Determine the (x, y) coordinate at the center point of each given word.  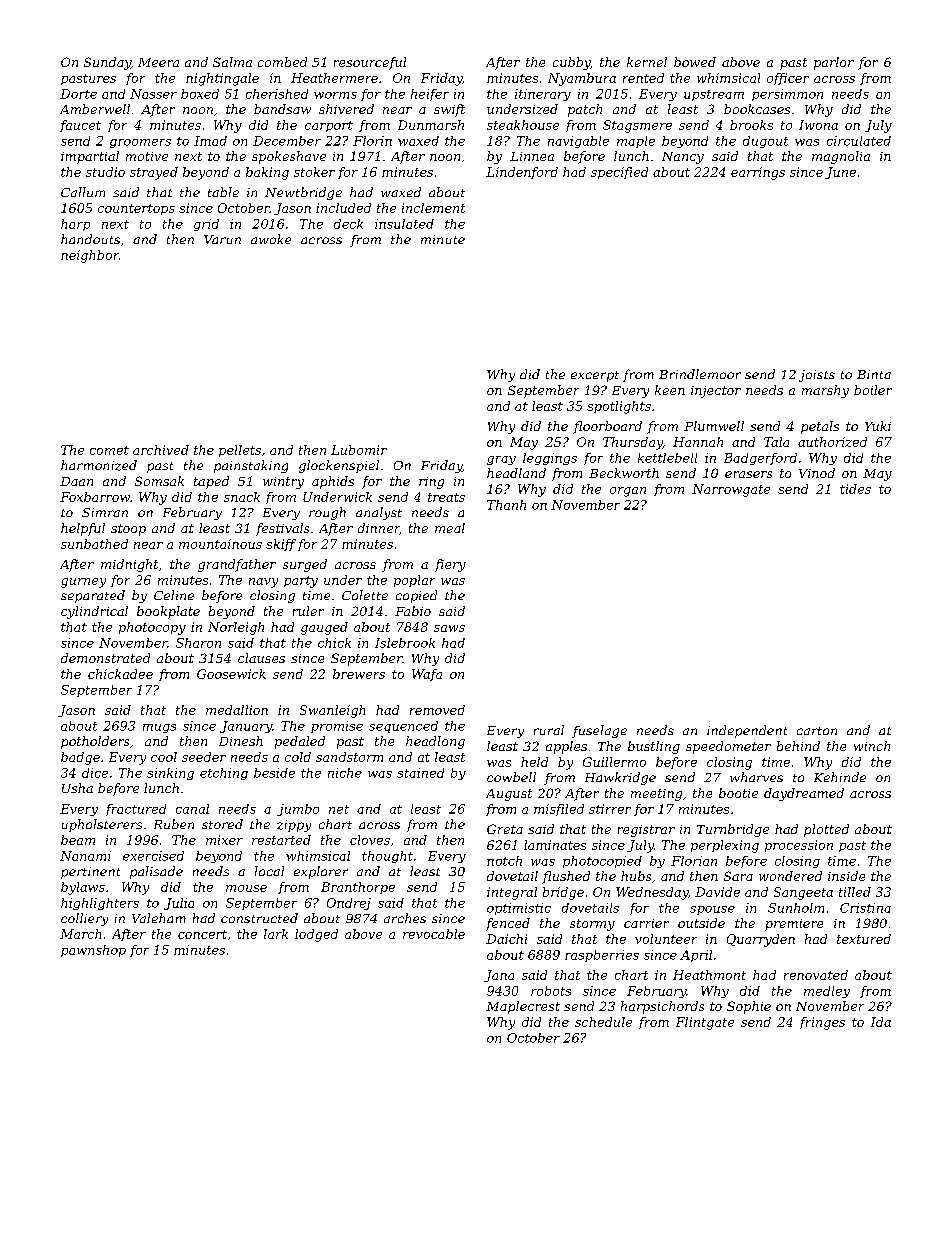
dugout (765, 142)
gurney (83, 583)
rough (327, 513)
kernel (647, 62)
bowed (695, 62)
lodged (316, 935)
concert (202, 934)
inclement (433, 208)
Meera (158, 62)
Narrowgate (731, 490)
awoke (271, 239)
